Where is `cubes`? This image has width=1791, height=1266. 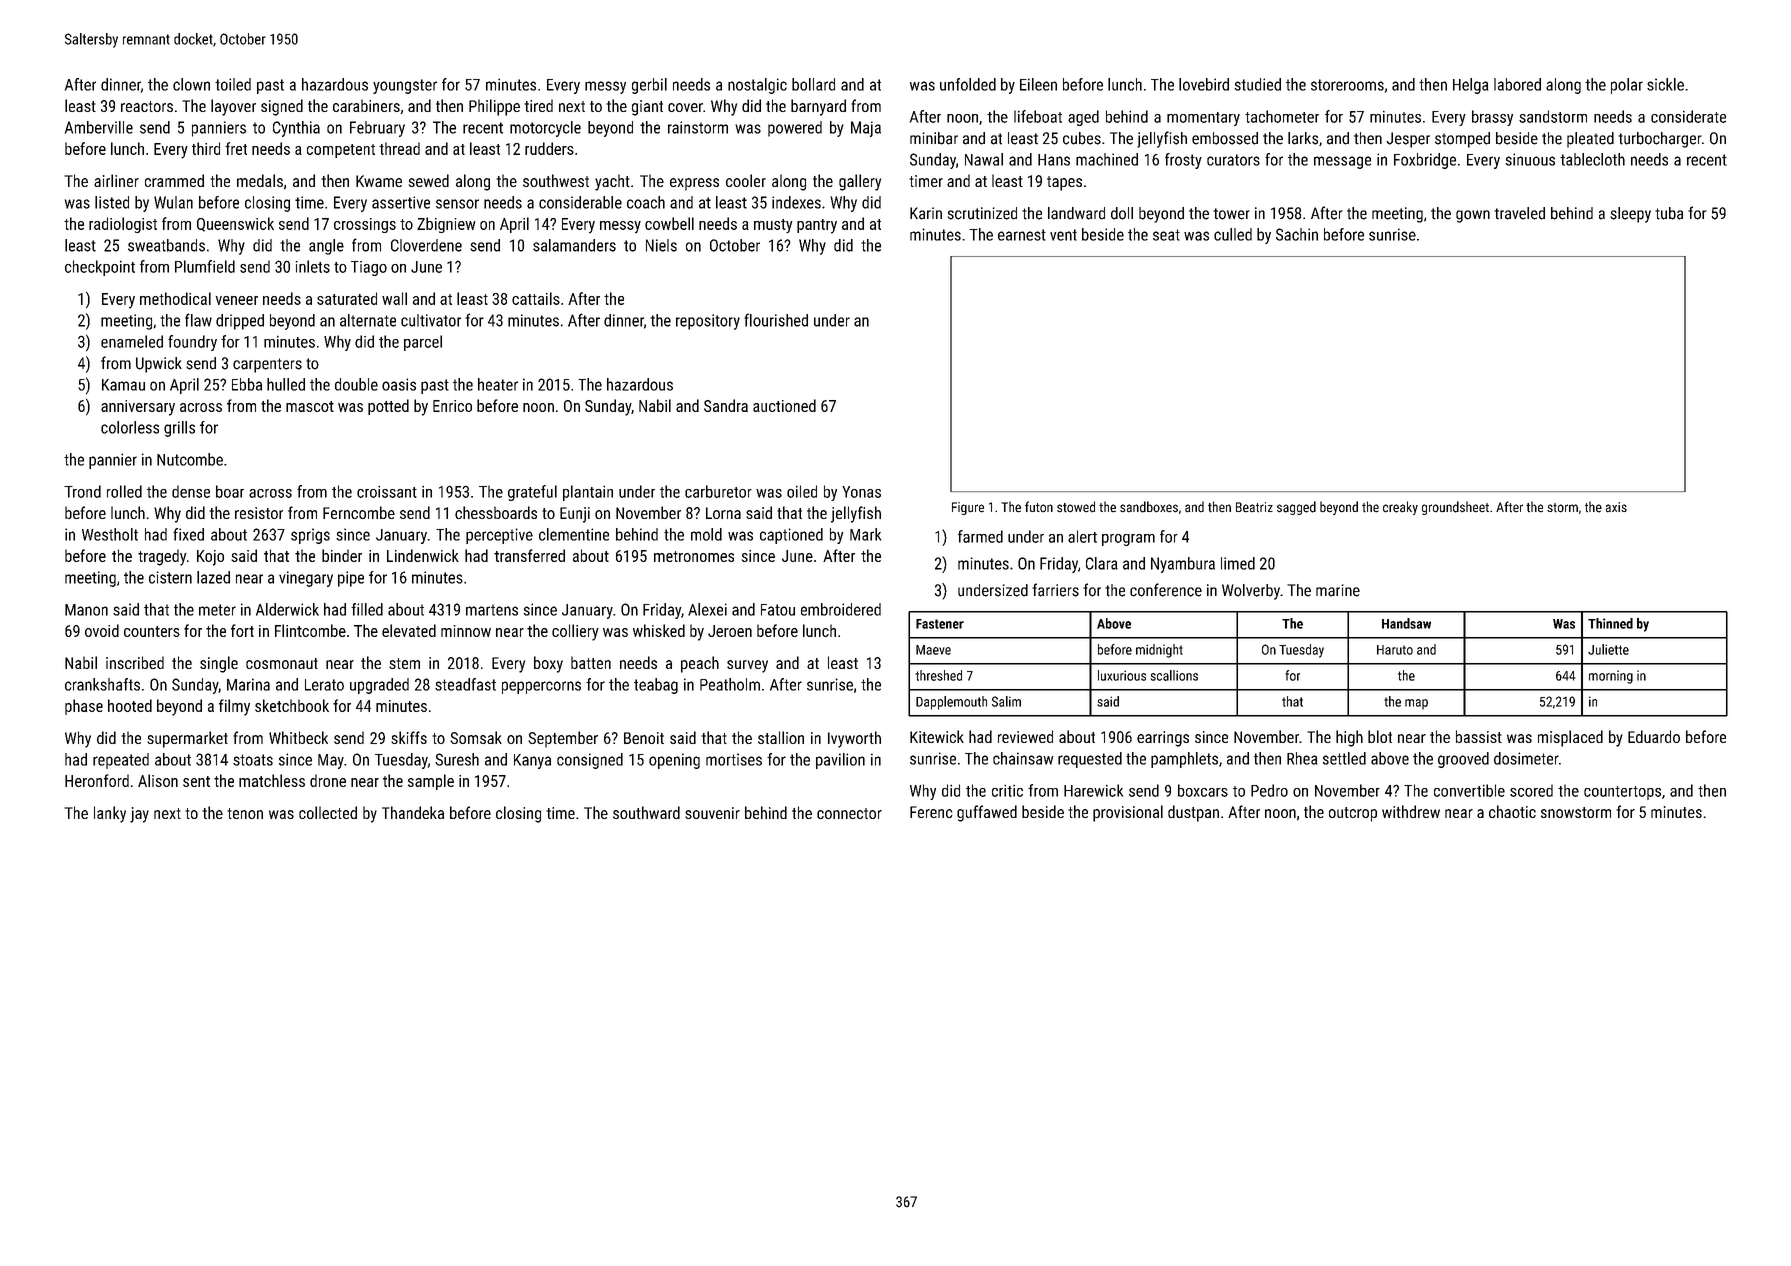
cubes is located at coordinates (1082, 138).
